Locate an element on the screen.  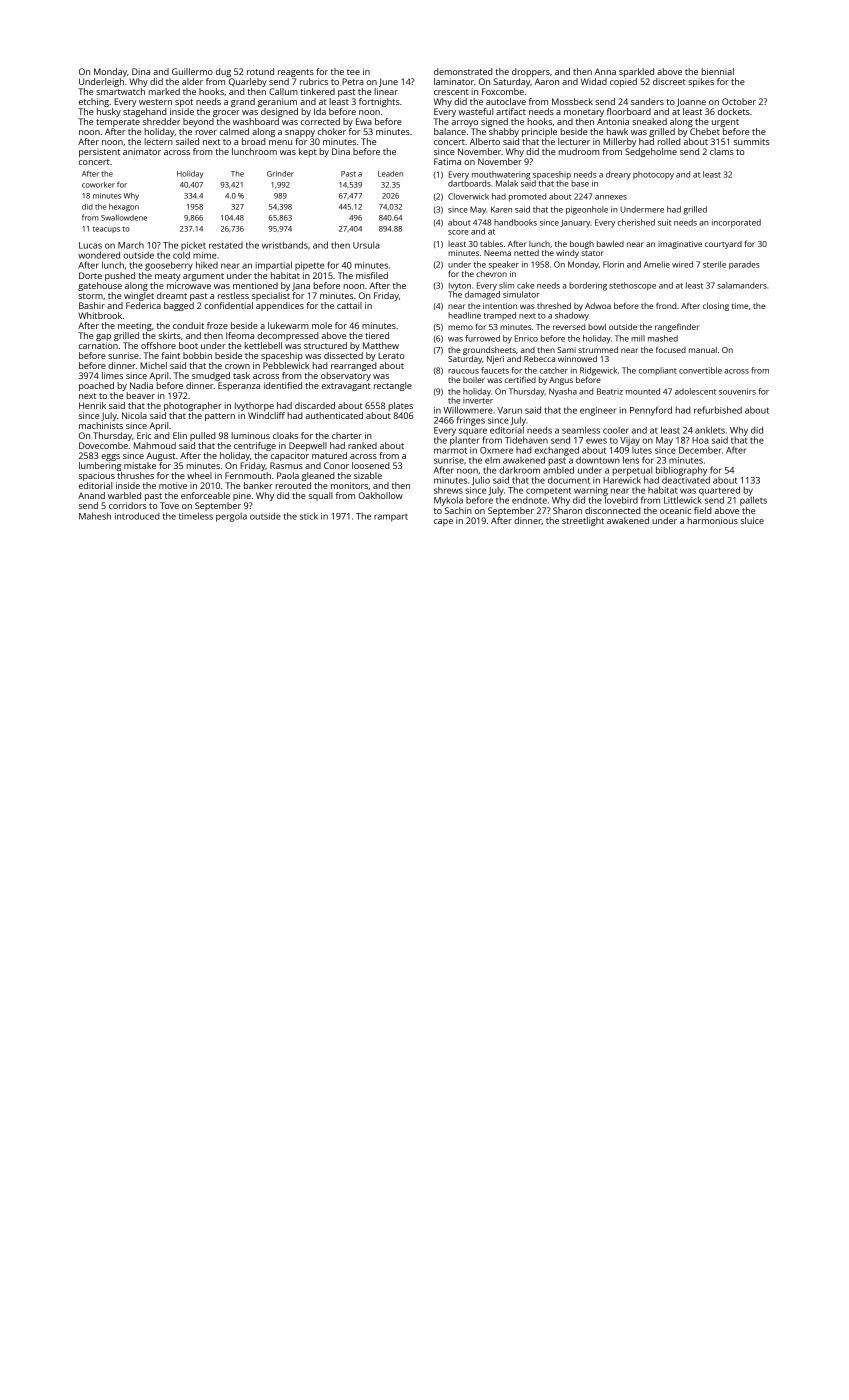
shredder is located at coordinates (161, 121).
